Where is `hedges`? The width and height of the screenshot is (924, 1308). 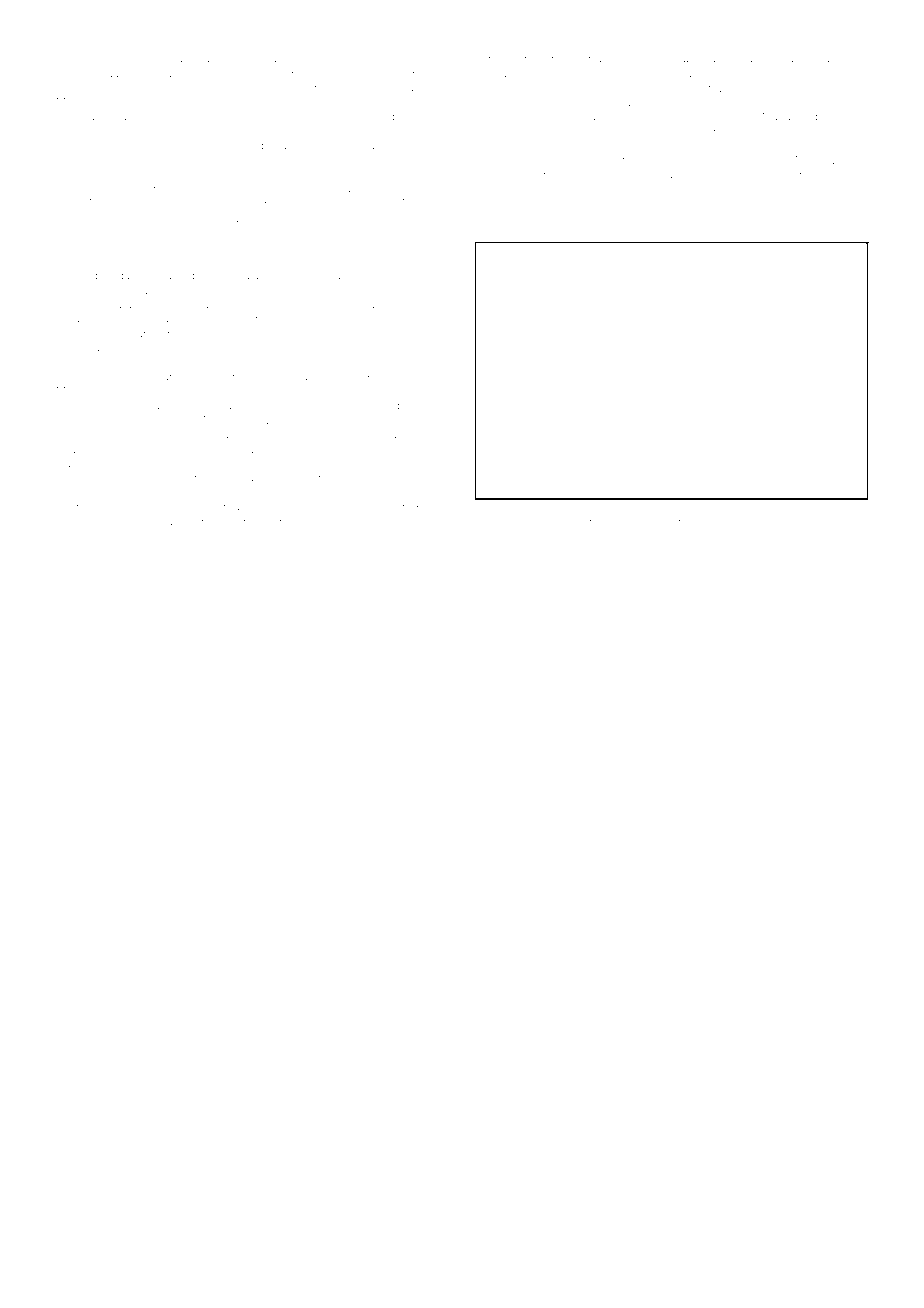
hedges is located at coordinates (415, 60).
